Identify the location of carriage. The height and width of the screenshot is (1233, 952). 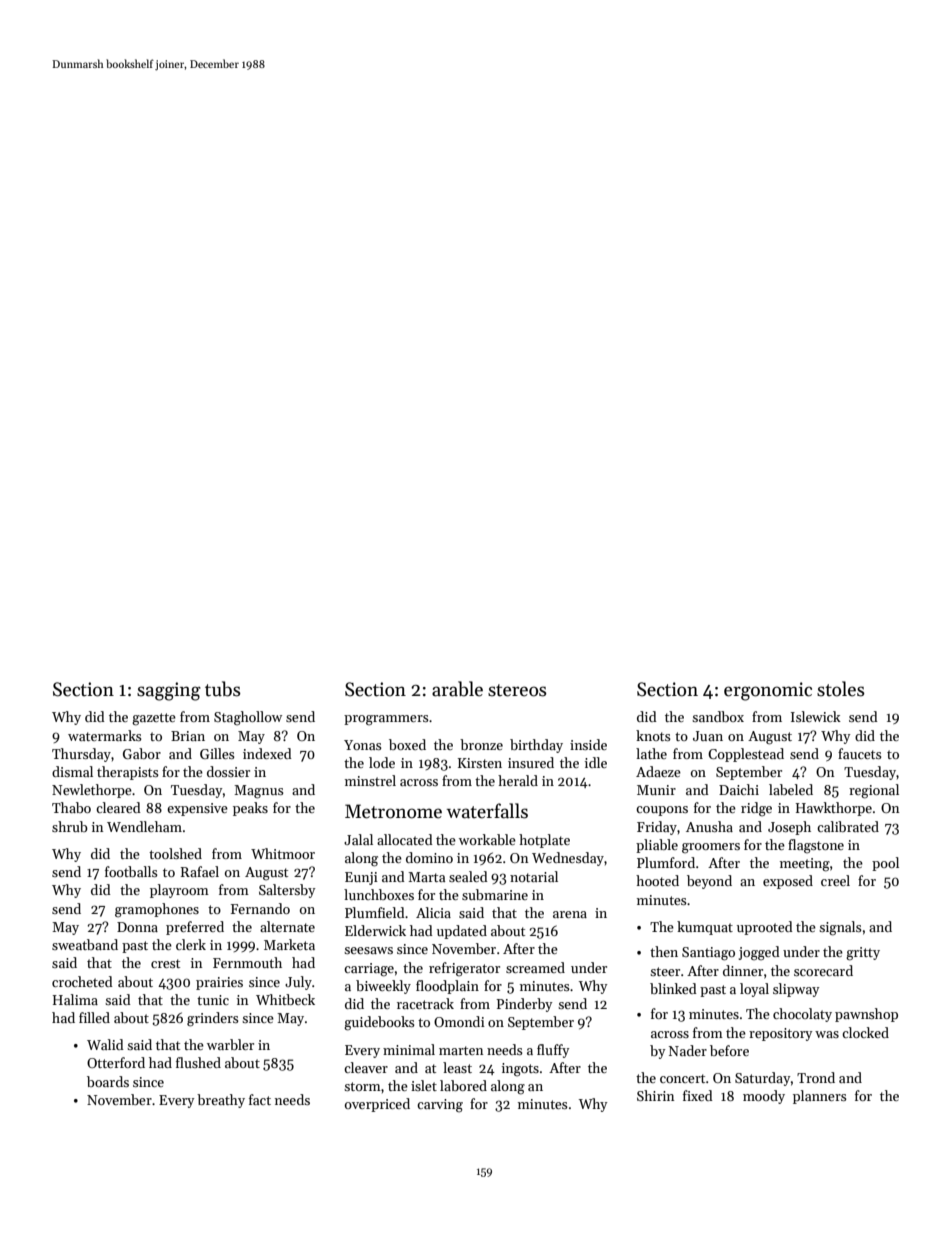
(369, 970).
